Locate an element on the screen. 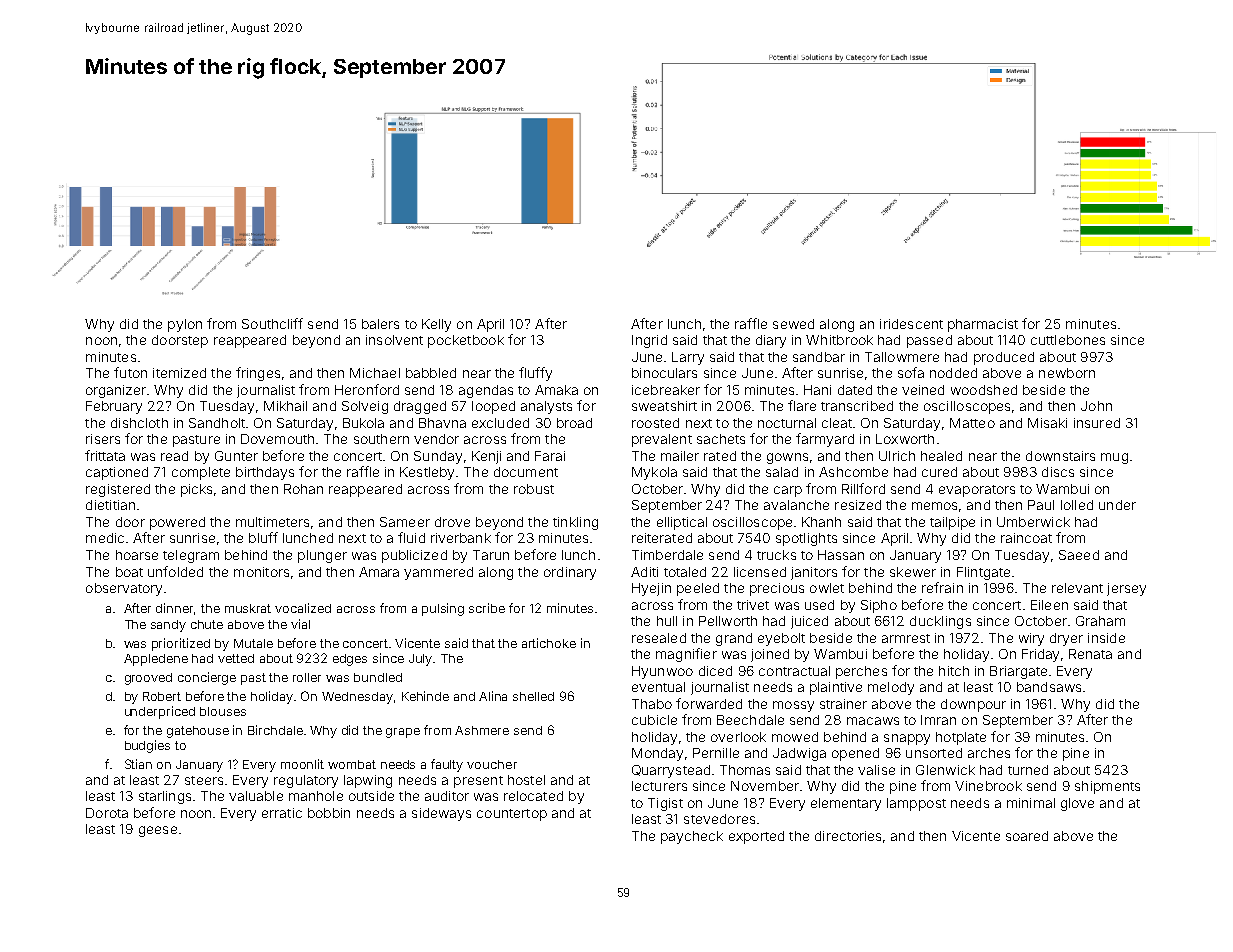  janitors is located at coordinates (814, 573).
